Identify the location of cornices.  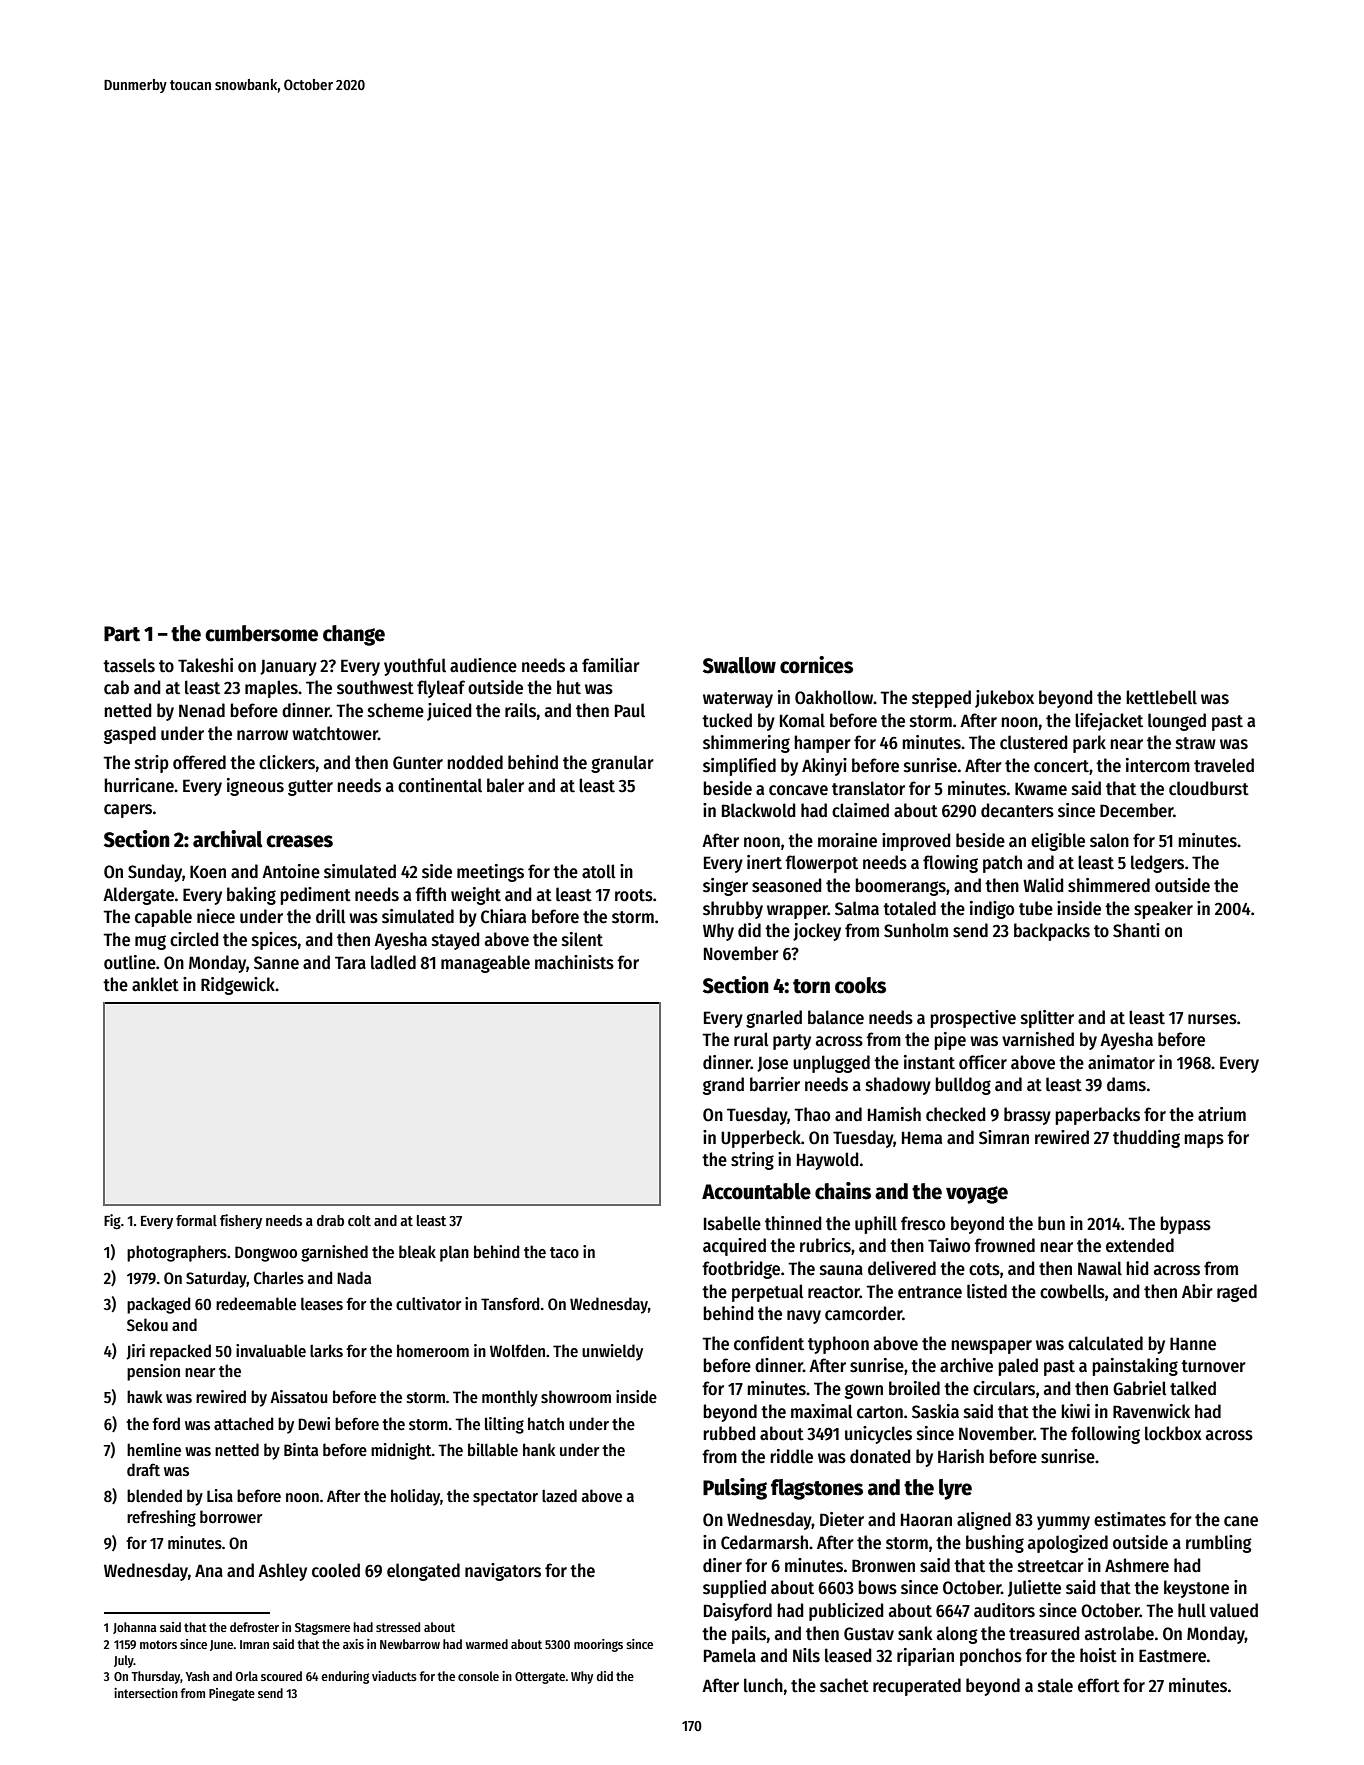
(816, 665).
